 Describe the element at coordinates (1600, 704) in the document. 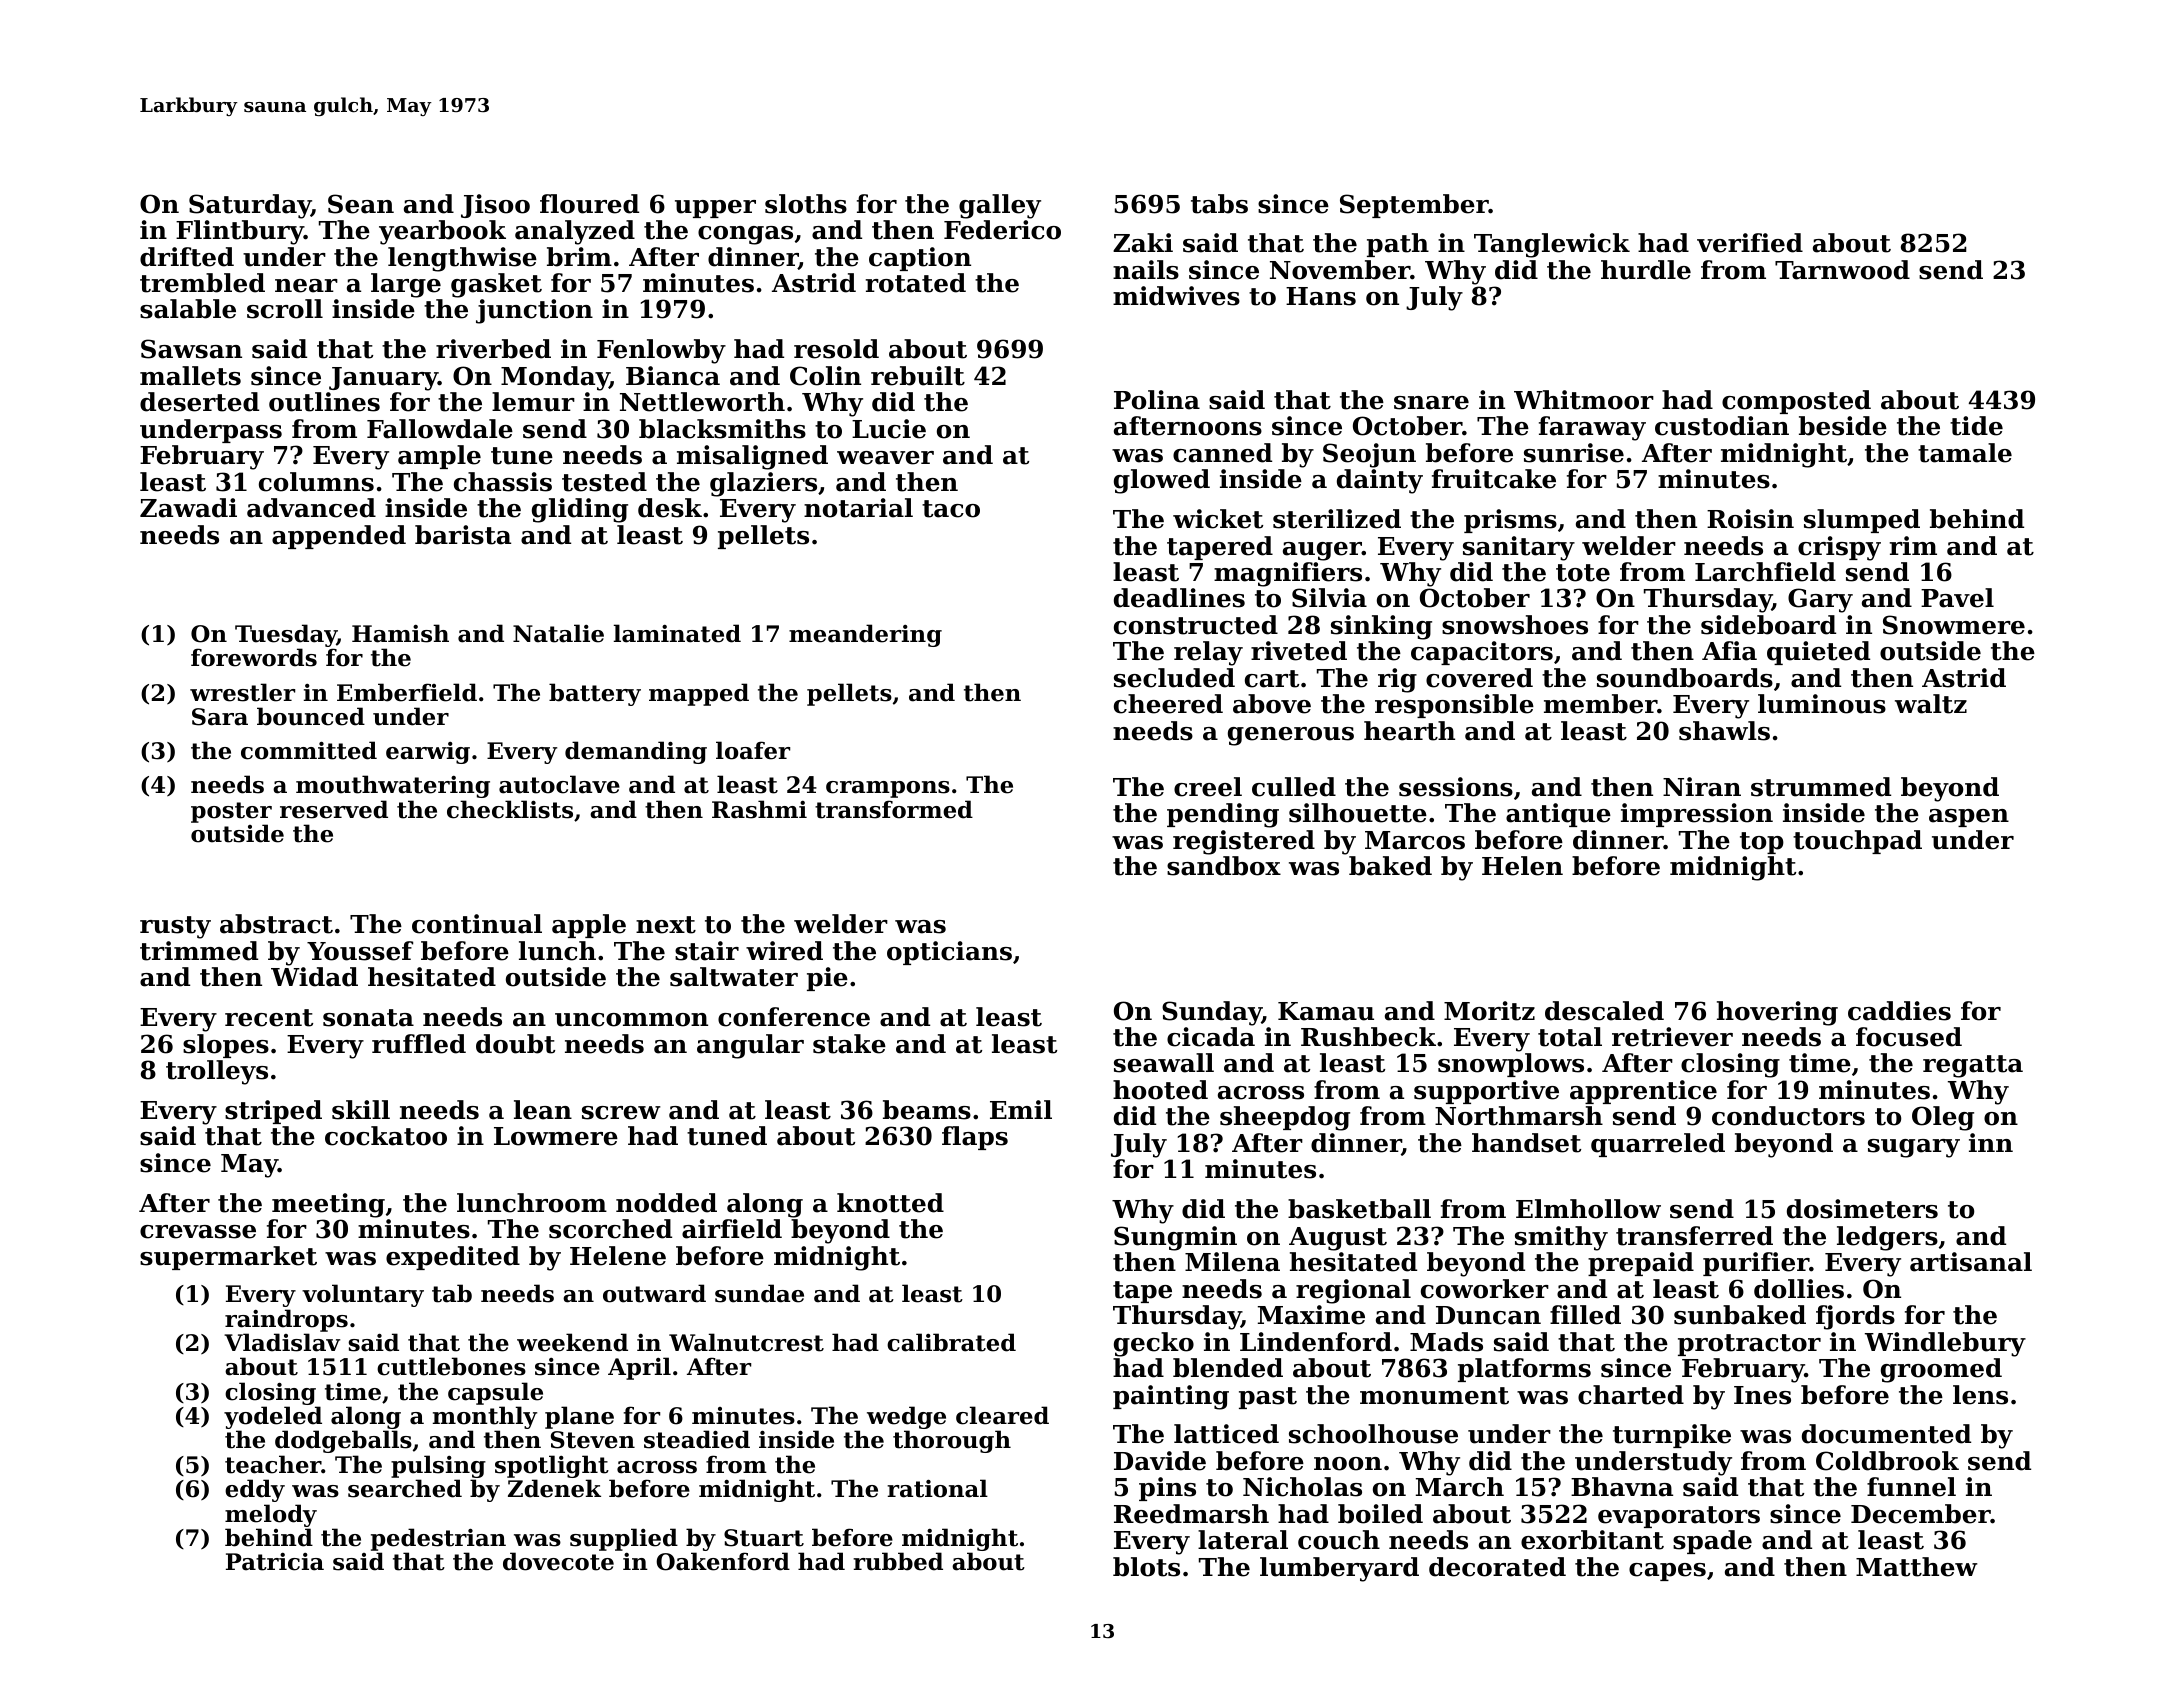

I see `member` at that location.
